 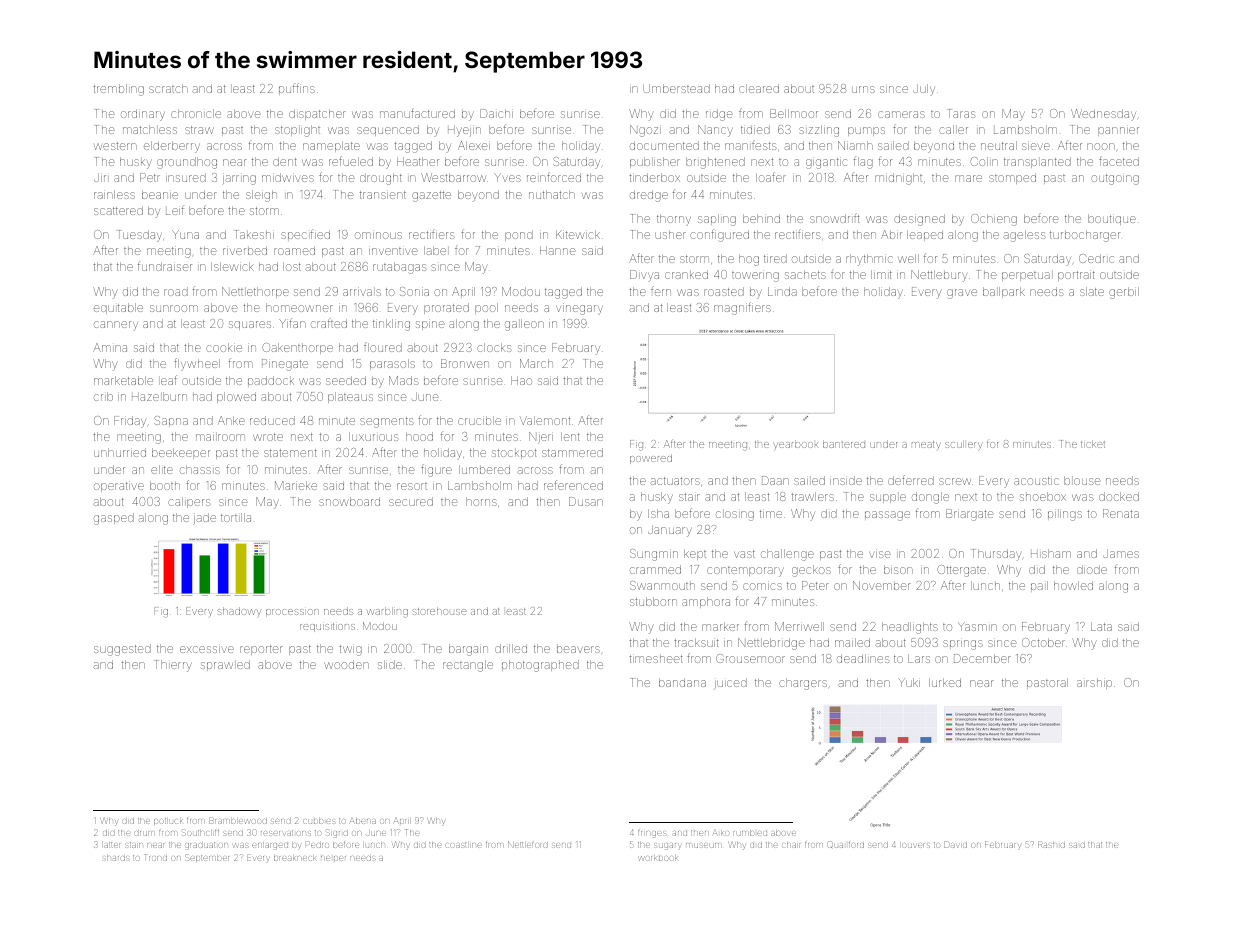 I want to click on ominous, so click(x=378, y=235).
